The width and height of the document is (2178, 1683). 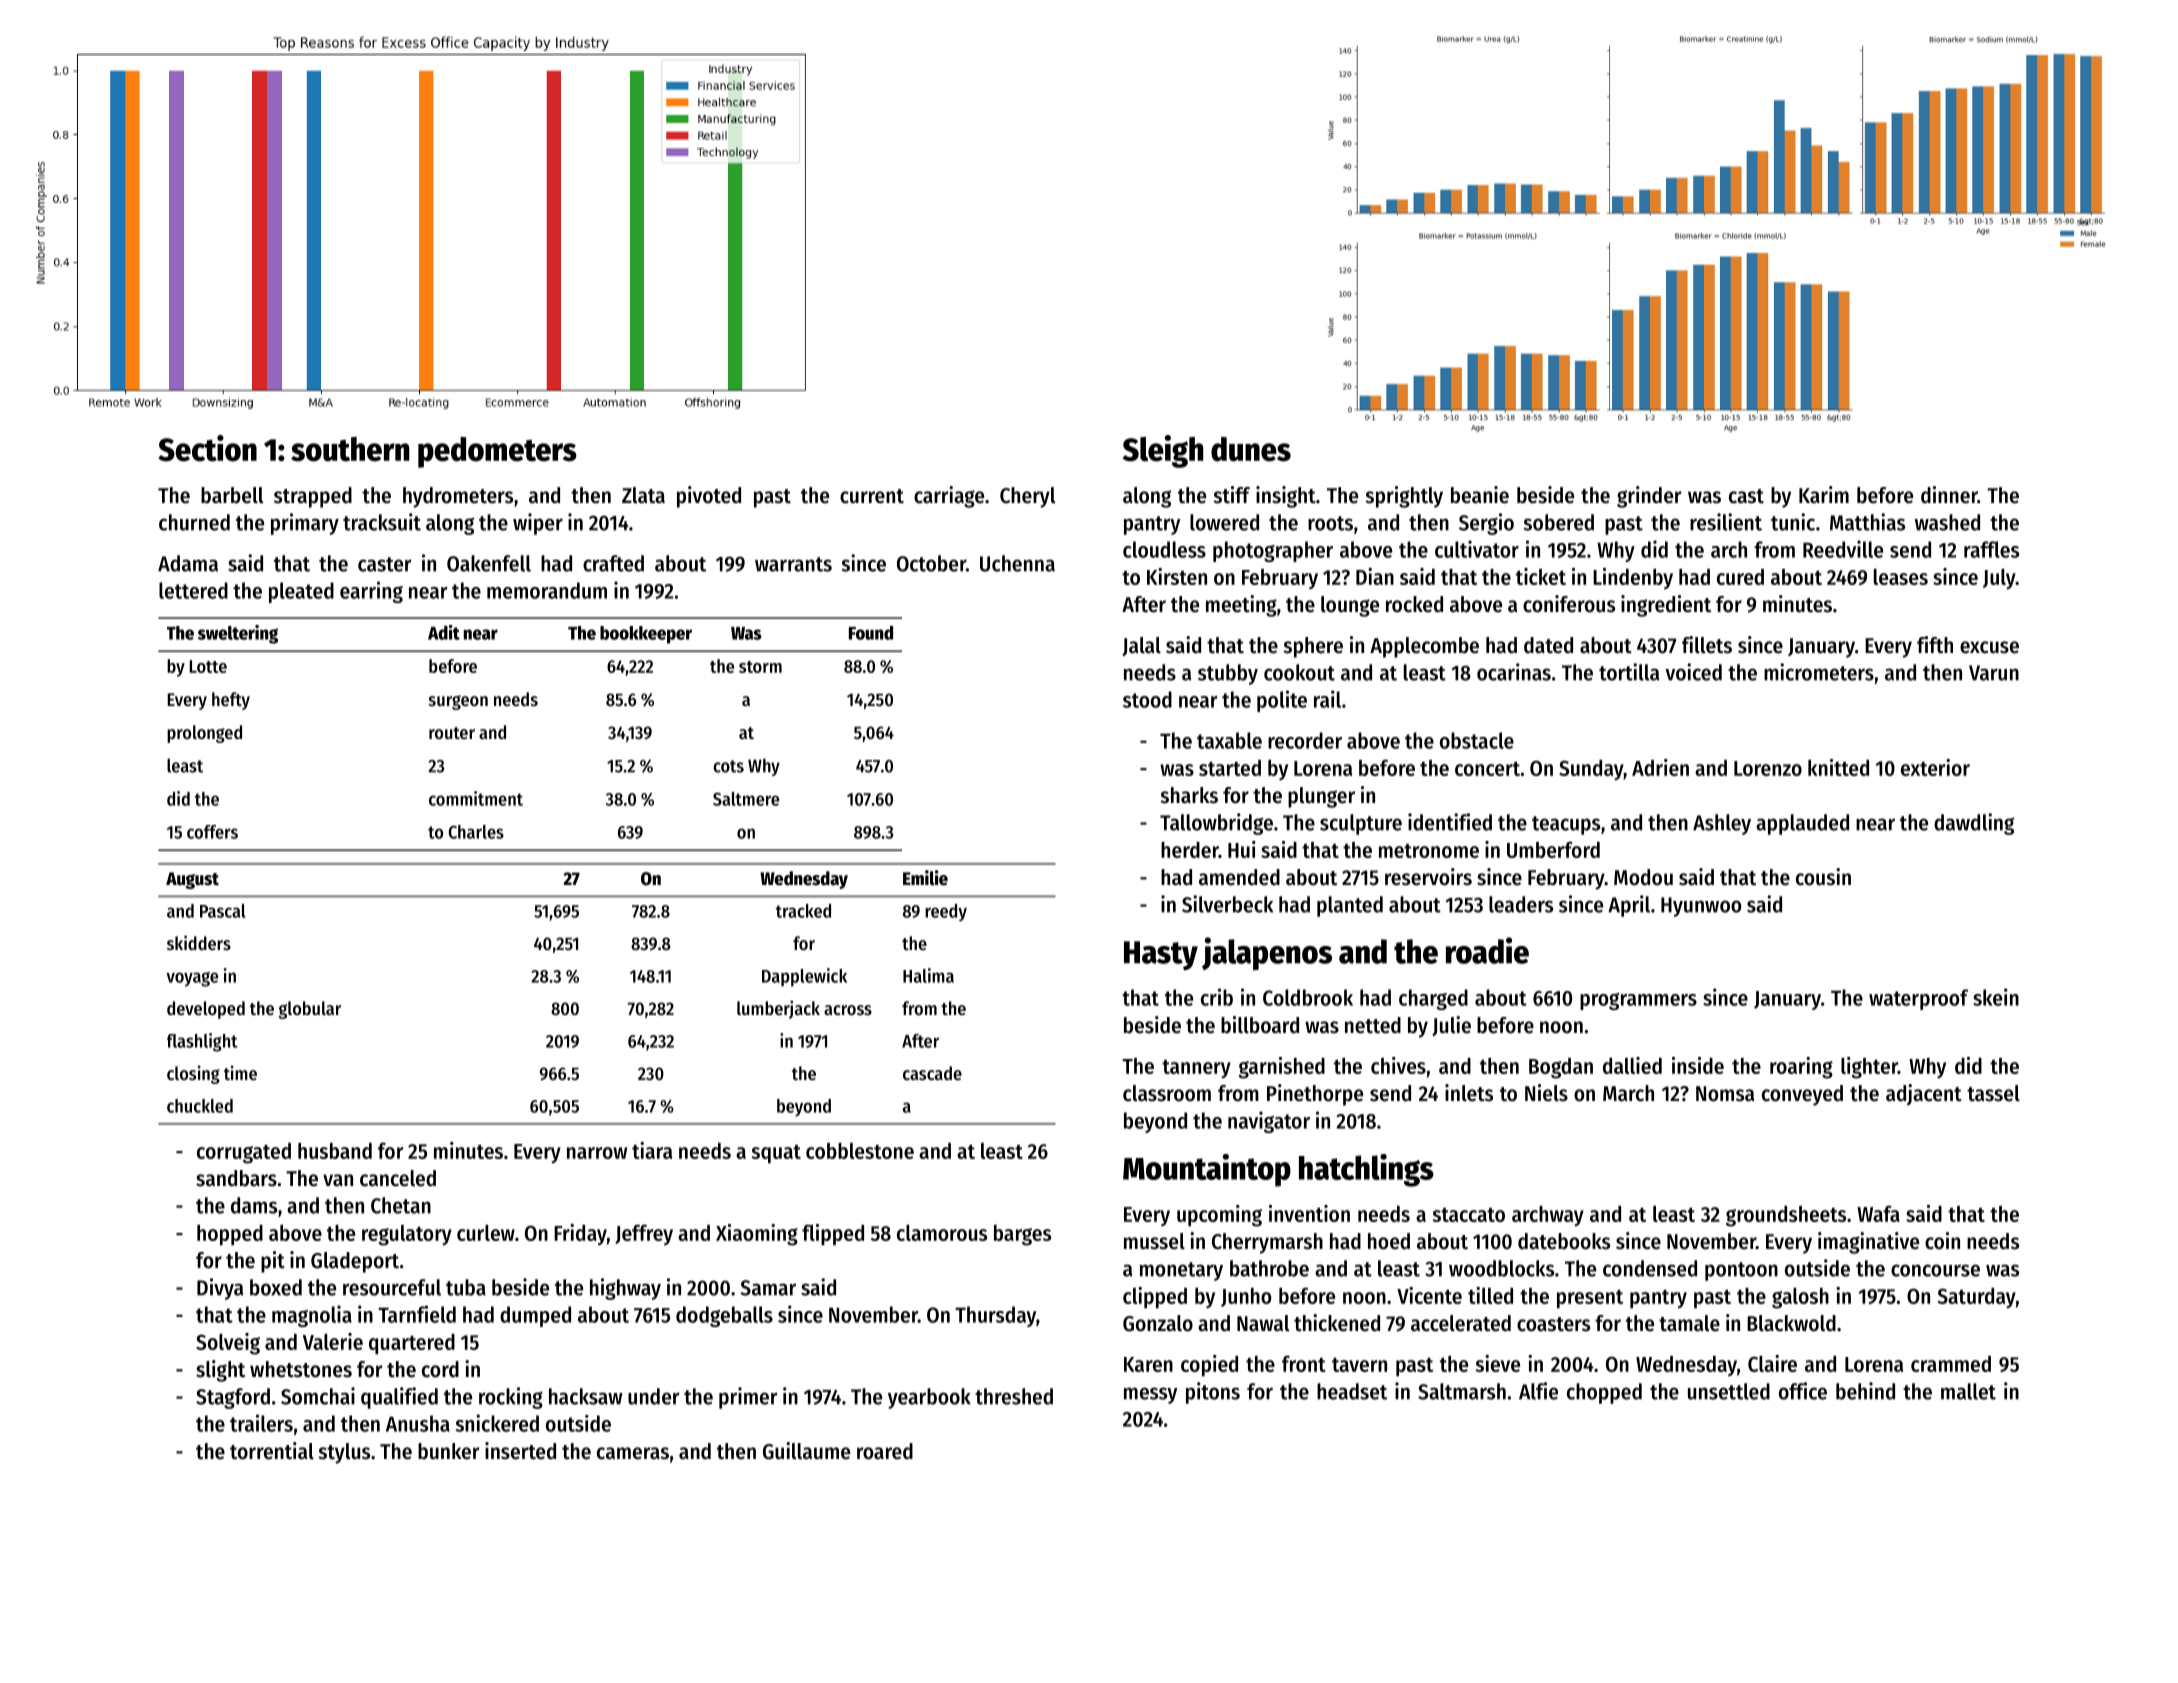 What do you see at coordinates (1649, 497) in the document?
I see `grinder` at bounding box center [1649, 497].
